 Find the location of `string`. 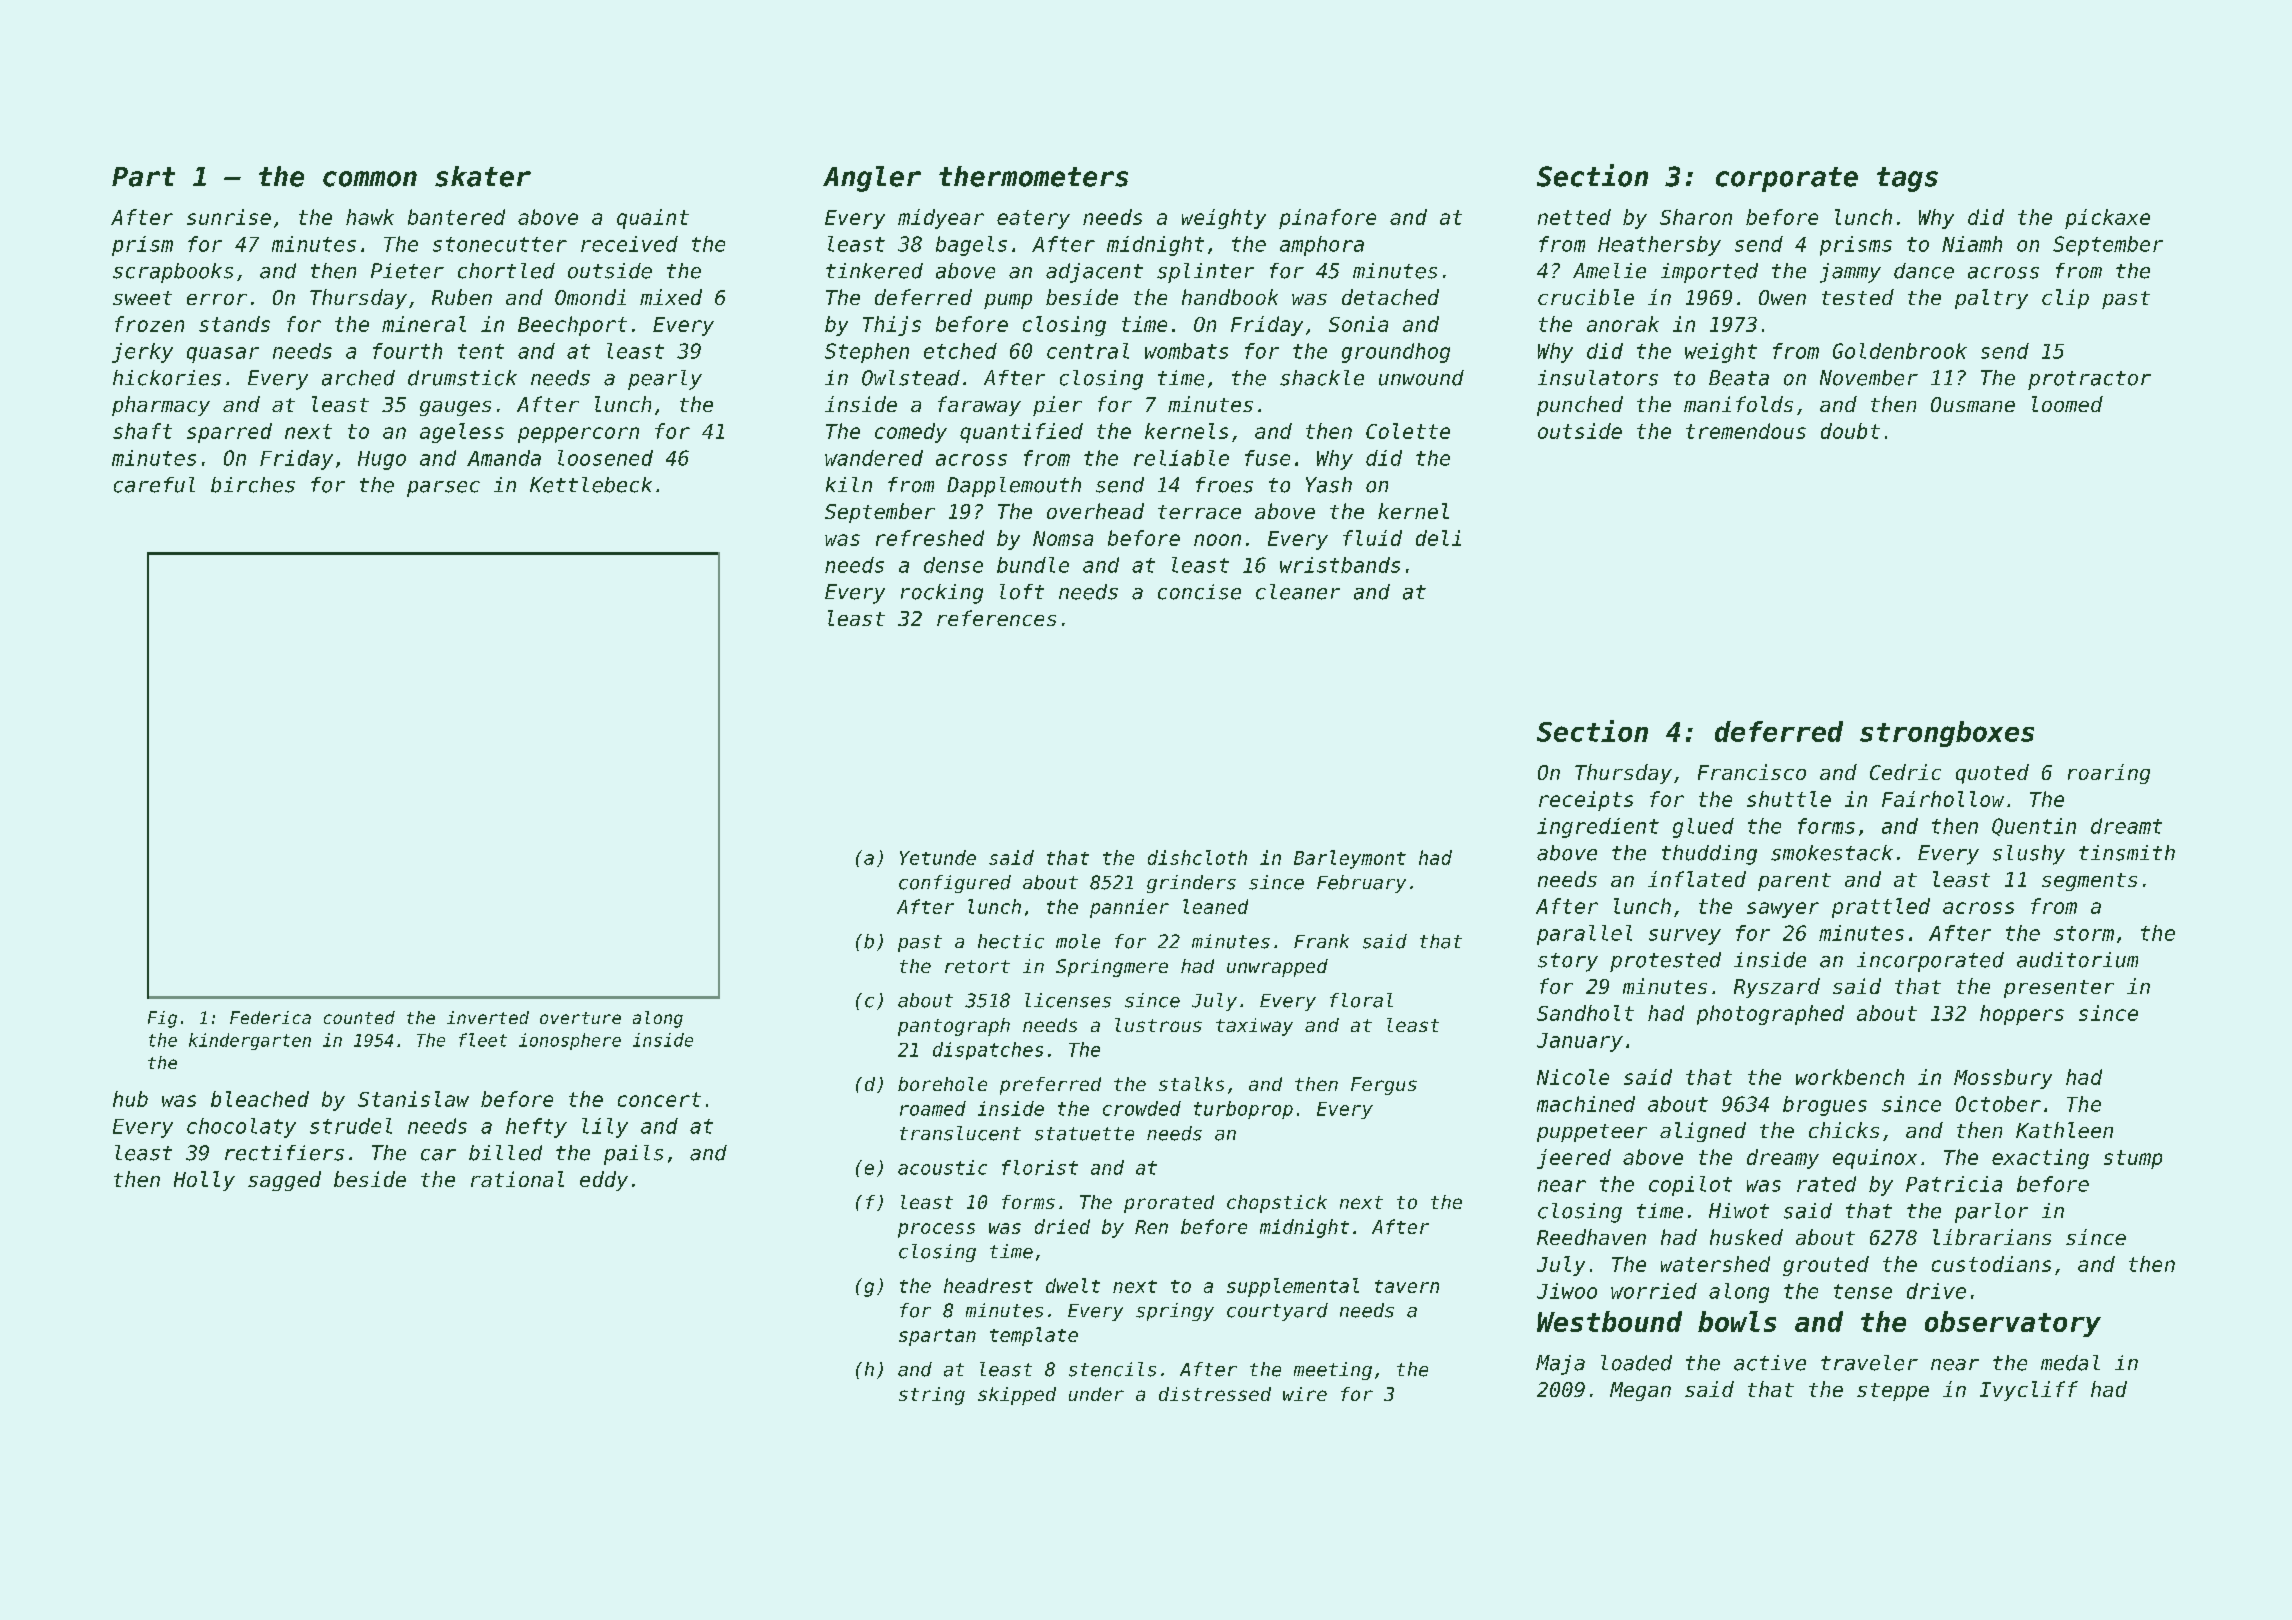

string is located at coordinates (932, 1396).
